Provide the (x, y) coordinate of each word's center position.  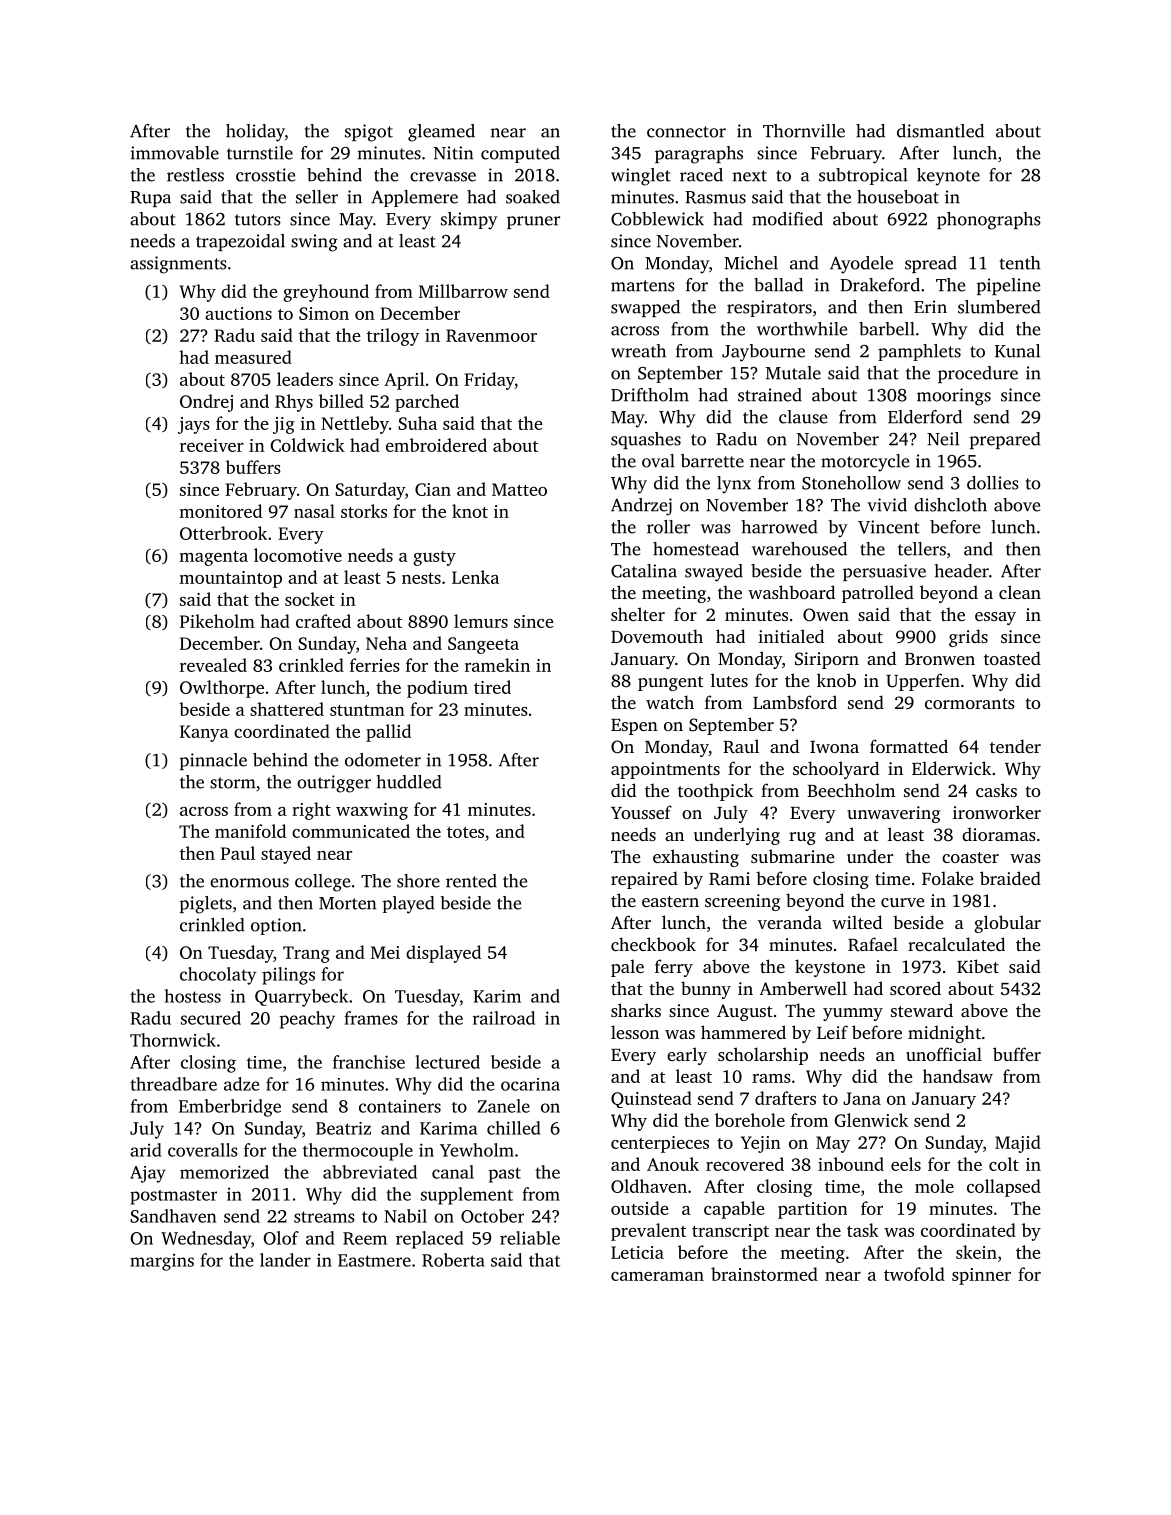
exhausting (696, 858)
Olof (281, 1238)
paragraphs (699, 155)
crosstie (265, 175)
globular (1007, 924)
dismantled (940, 131)
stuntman (367, 710)
